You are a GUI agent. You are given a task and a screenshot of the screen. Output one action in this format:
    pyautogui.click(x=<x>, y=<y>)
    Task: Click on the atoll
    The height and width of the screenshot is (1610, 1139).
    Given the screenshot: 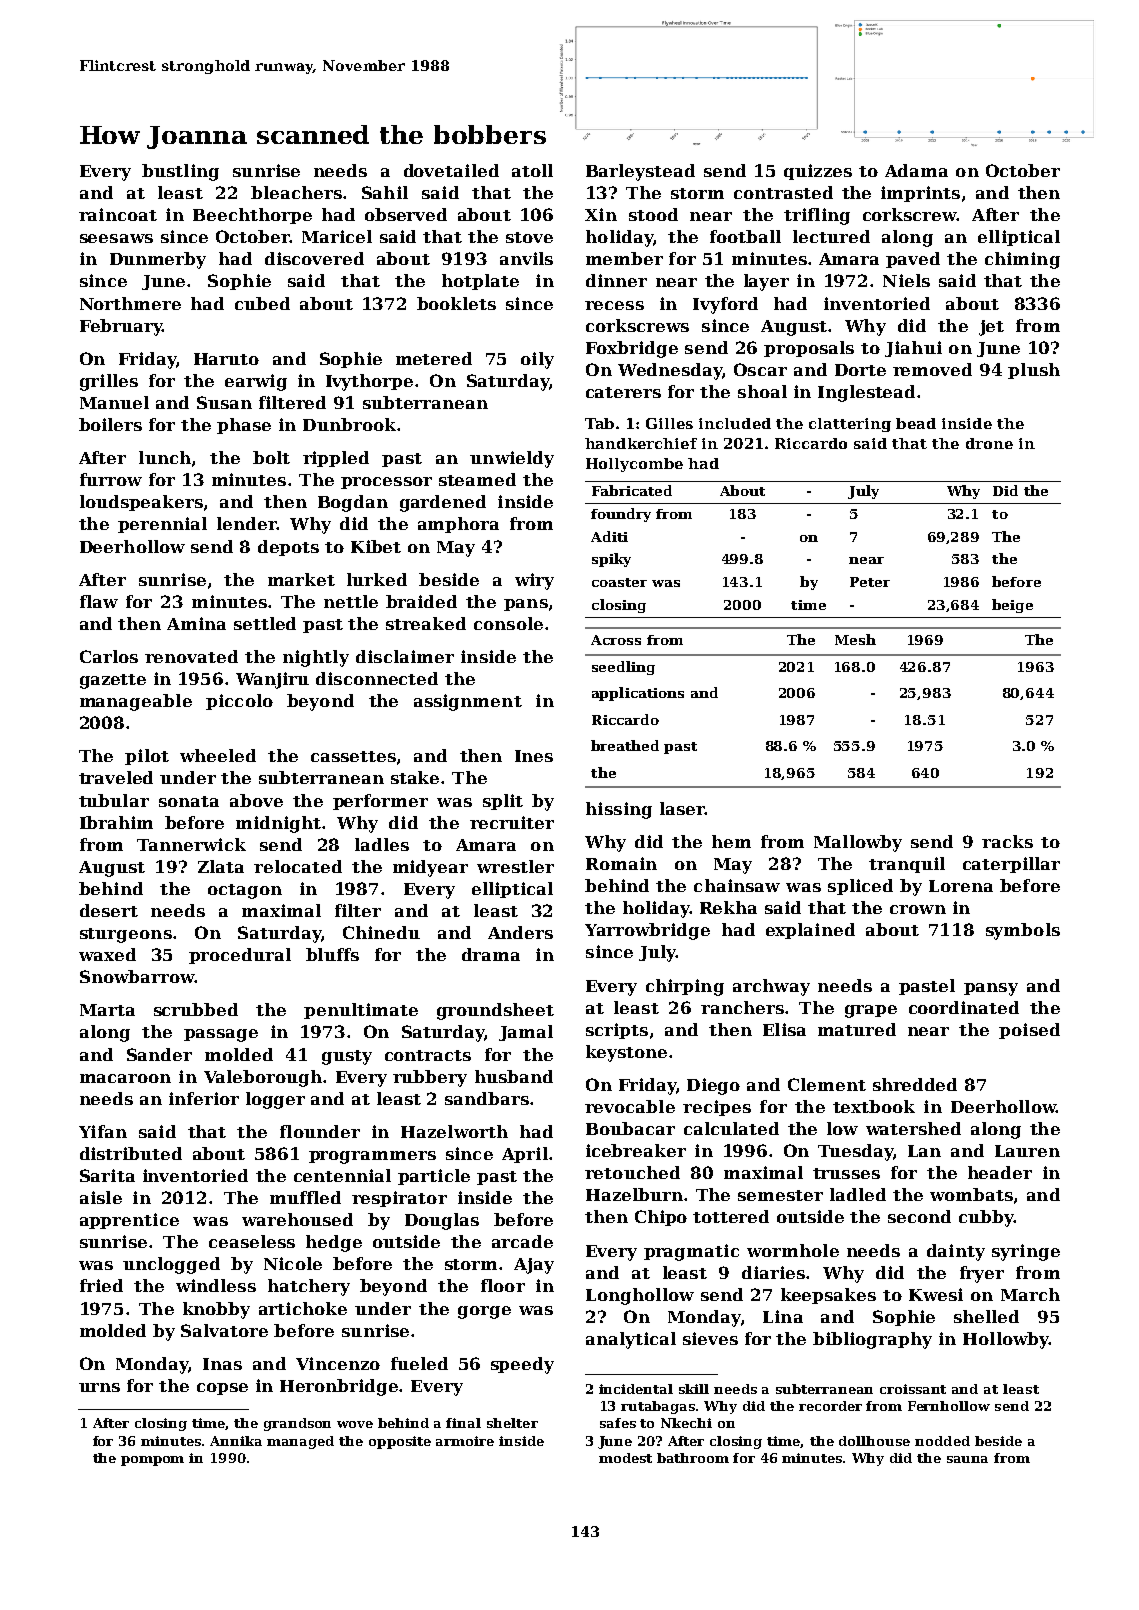 What is the action you would take?
    pyautogui.click(x=532, y=170)
